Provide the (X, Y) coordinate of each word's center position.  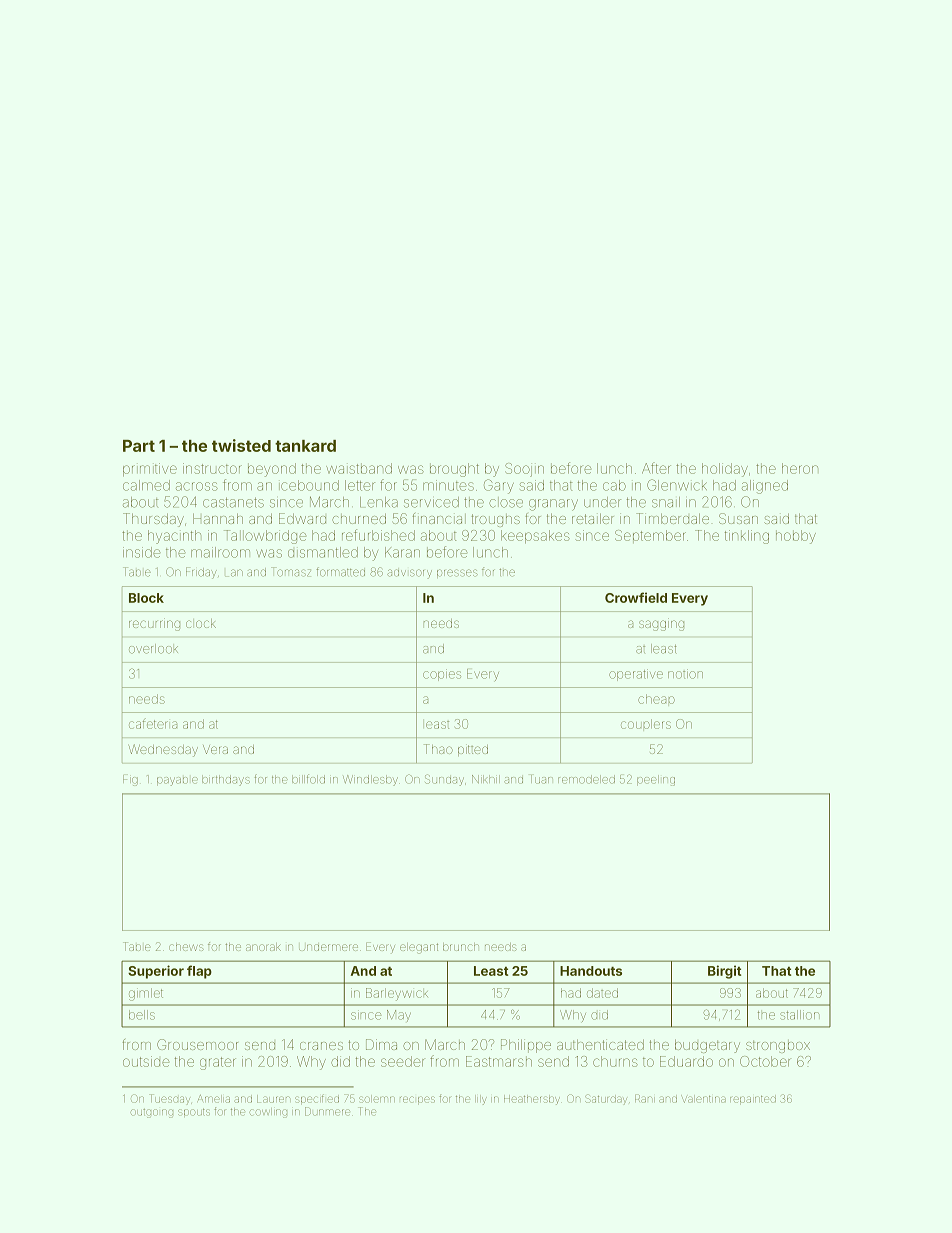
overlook (153, 649)
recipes (417, 1099)
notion (685, 674)
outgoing (152, 1113)
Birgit (724, 972)
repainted (753, 1099)
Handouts (591, 971)
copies (442, 675)
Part (139, 446)
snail (666, 502)
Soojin (524, 470)
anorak (263, 947)
